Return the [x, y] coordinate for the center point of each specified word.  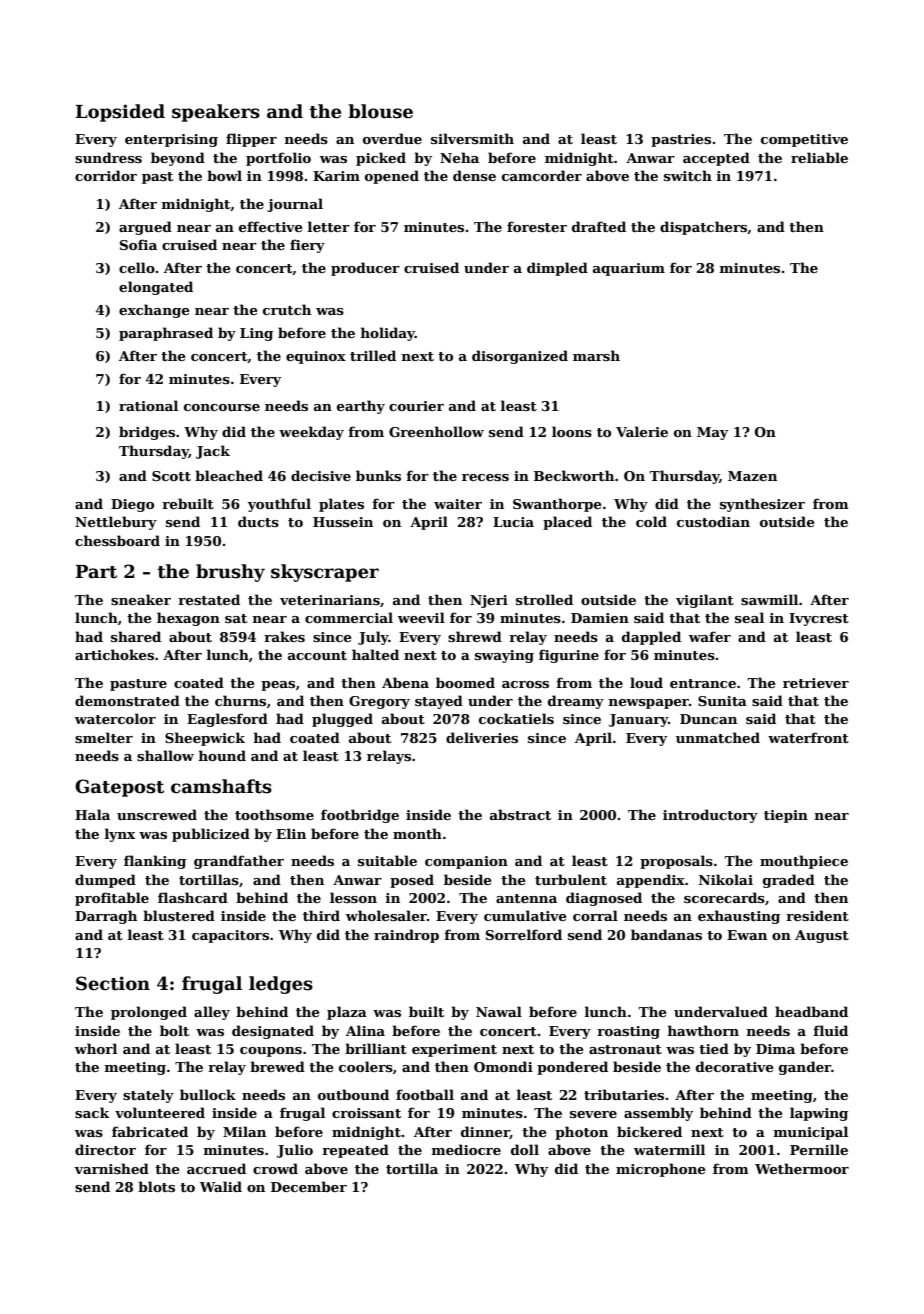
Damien [600, 618]
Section [113, 983]
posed [412, 881]
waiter [458, 504]
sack [92, 1112]
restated [209, 599]
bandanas [666, 934]
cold [651, 521]
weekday [311, 433]
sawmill [769, 599]
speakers [216, 113]
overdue [392, 138]
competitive [804, 140]
